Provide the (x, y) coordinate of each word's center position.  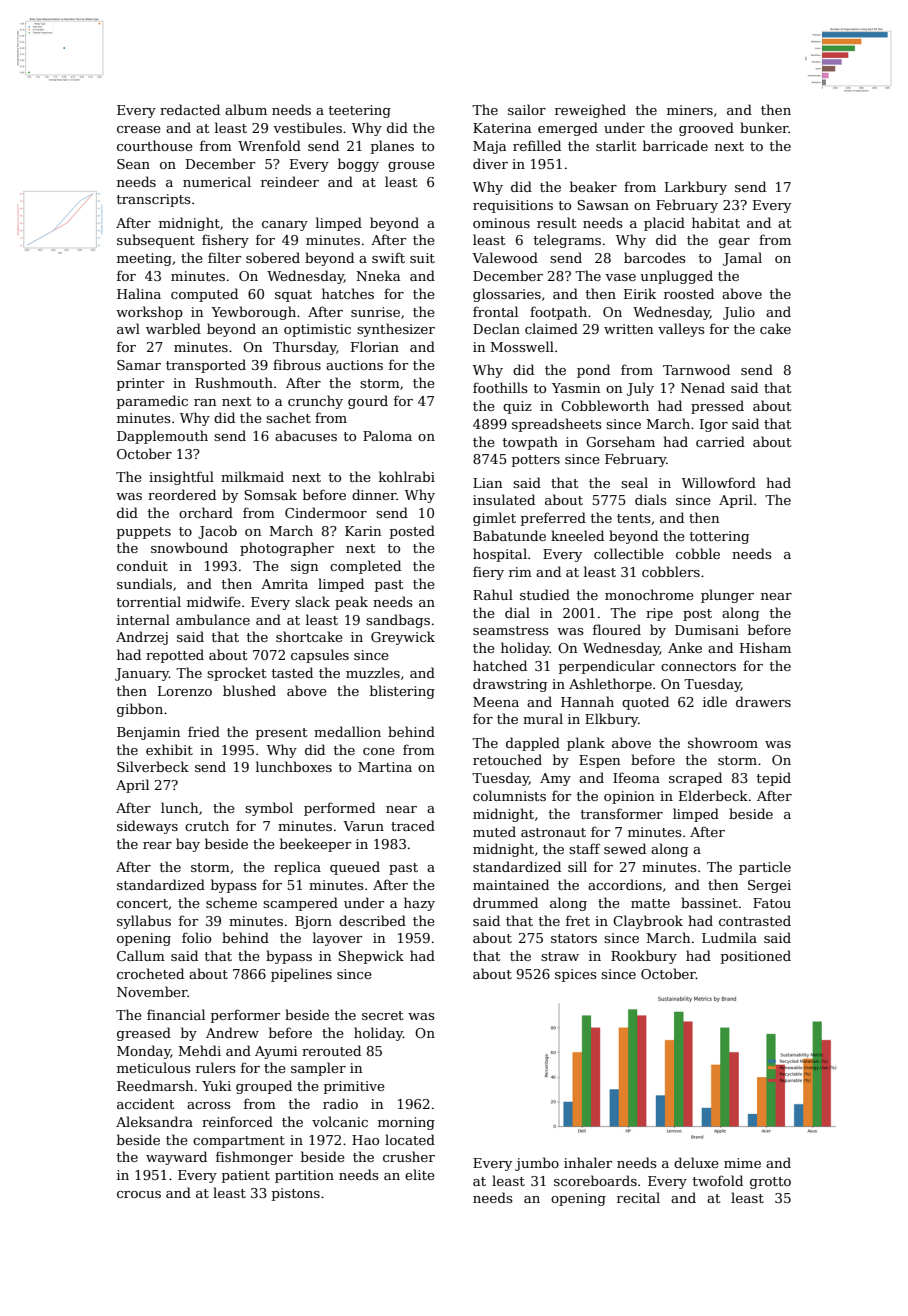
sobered (273, 257)
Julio (739, 313)
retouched (507, 759)
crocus (139, 1194)
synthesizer (396, 330)
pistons (296, 1194)
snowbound (189, 547)
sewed (625, 848)
